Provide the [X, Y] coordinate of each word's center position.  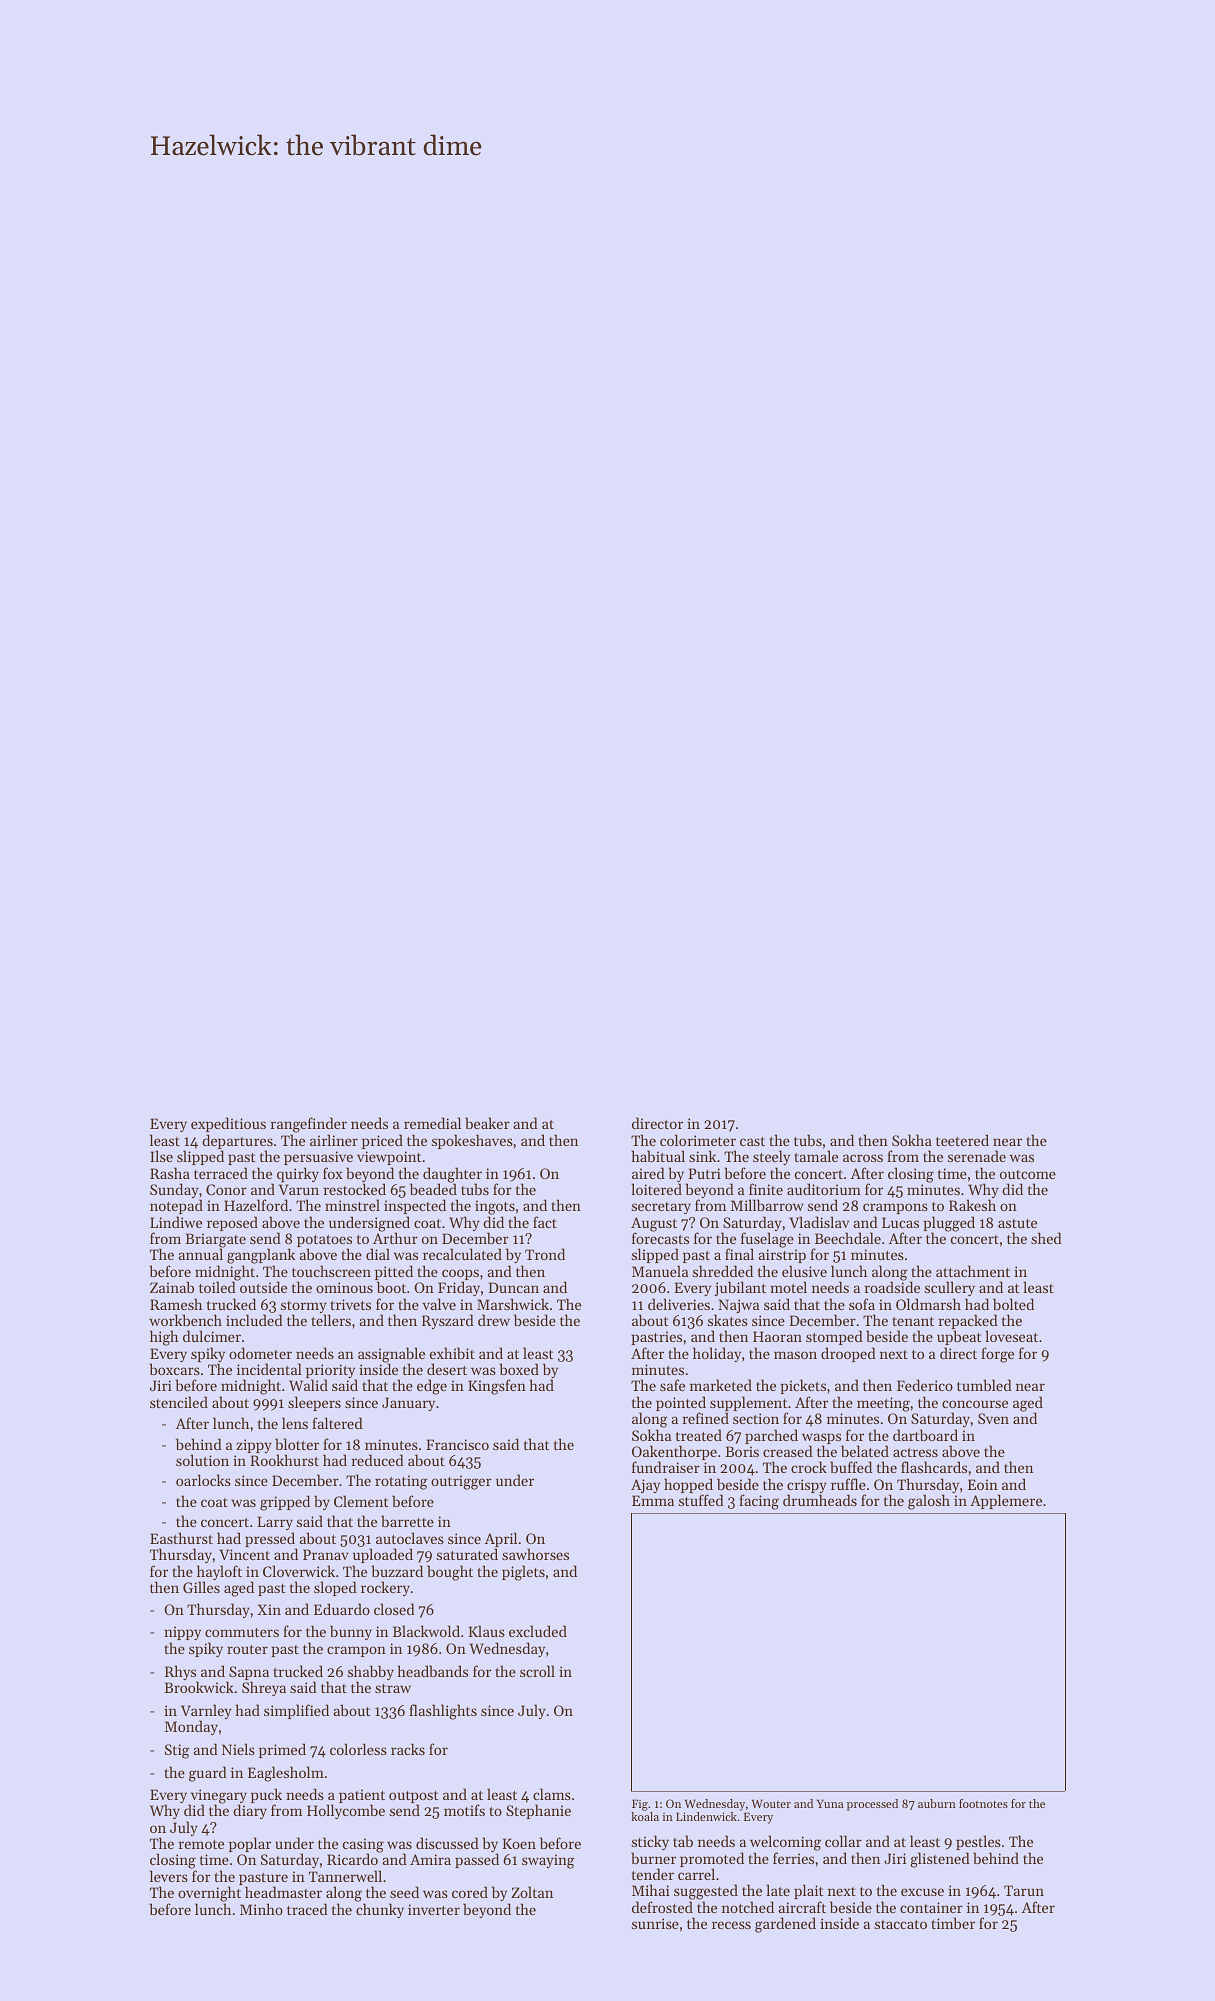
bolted [1013, 1304]
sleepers [314, 1403]
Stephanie [538, 1811]
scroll [537, 1671]
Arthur [395, 1238]
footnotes [983, 1803]
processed [872, 1805]
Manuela [660, 1271]
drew [494, 1320]
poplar [250, 1844]
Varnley [206, 1712]
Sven [993, 1418]
